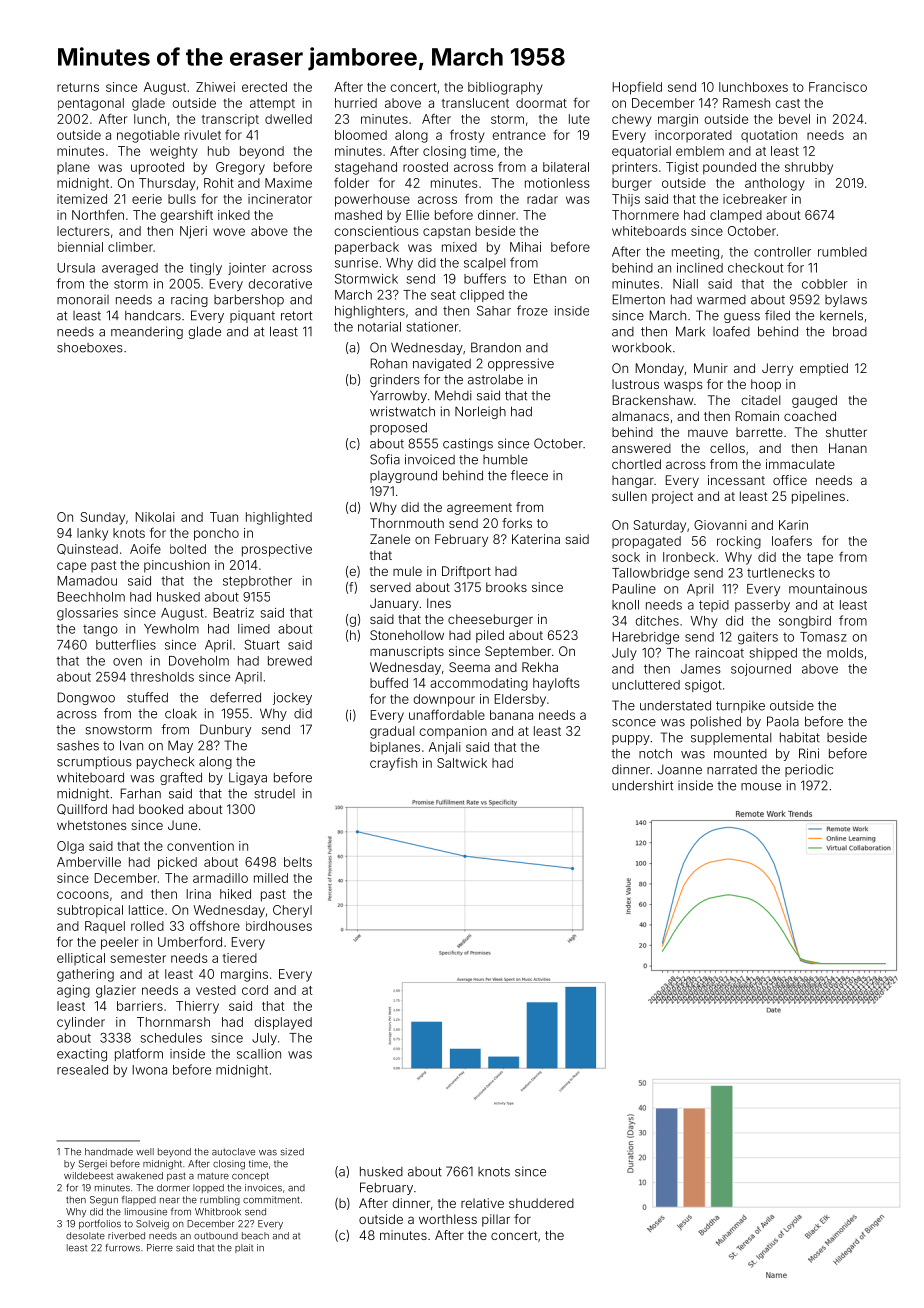  I want to click on desolate, so click(85, 1236).
